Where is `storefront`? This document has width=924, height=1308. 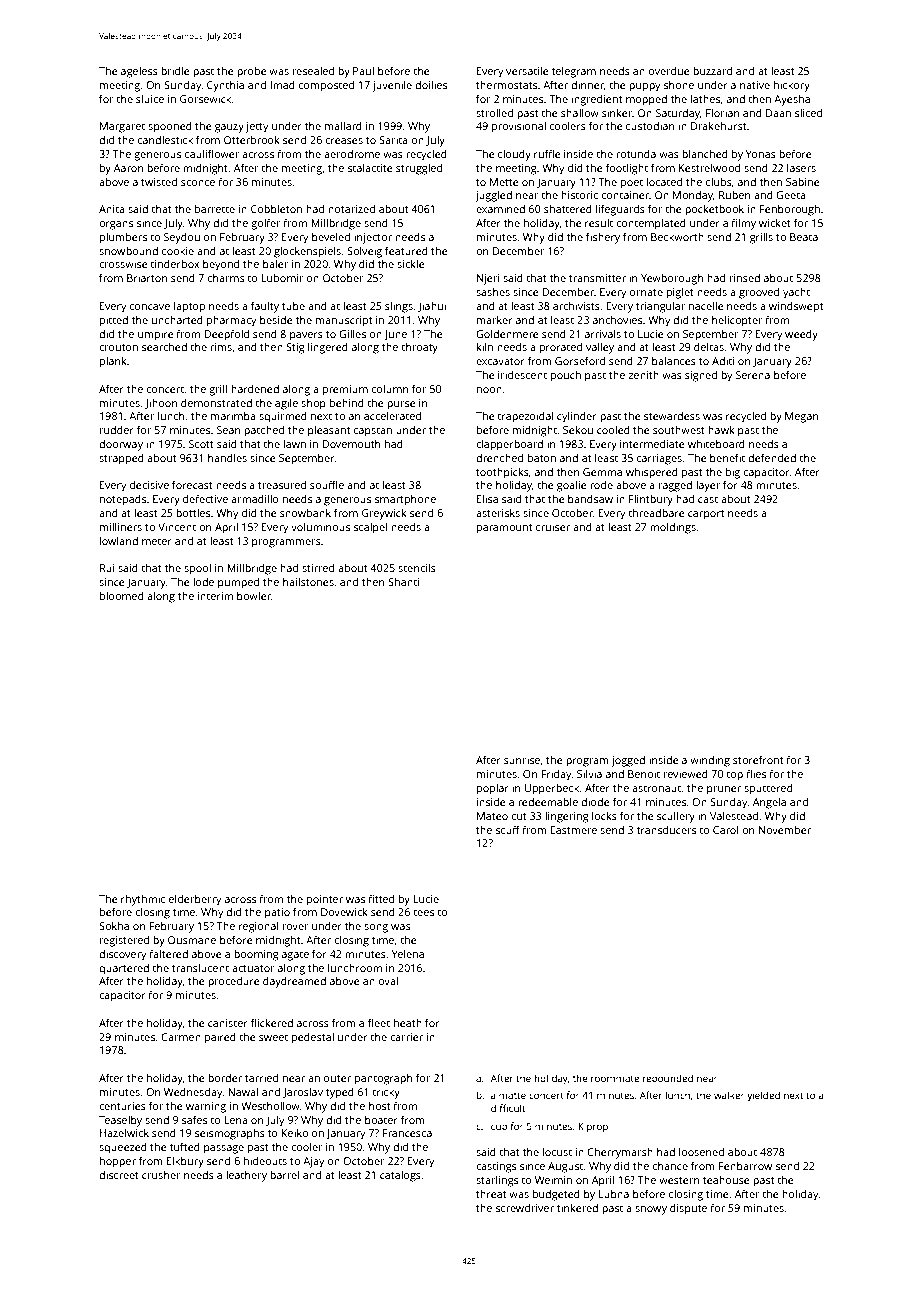
storefront is located at coordinates (758, 759).
